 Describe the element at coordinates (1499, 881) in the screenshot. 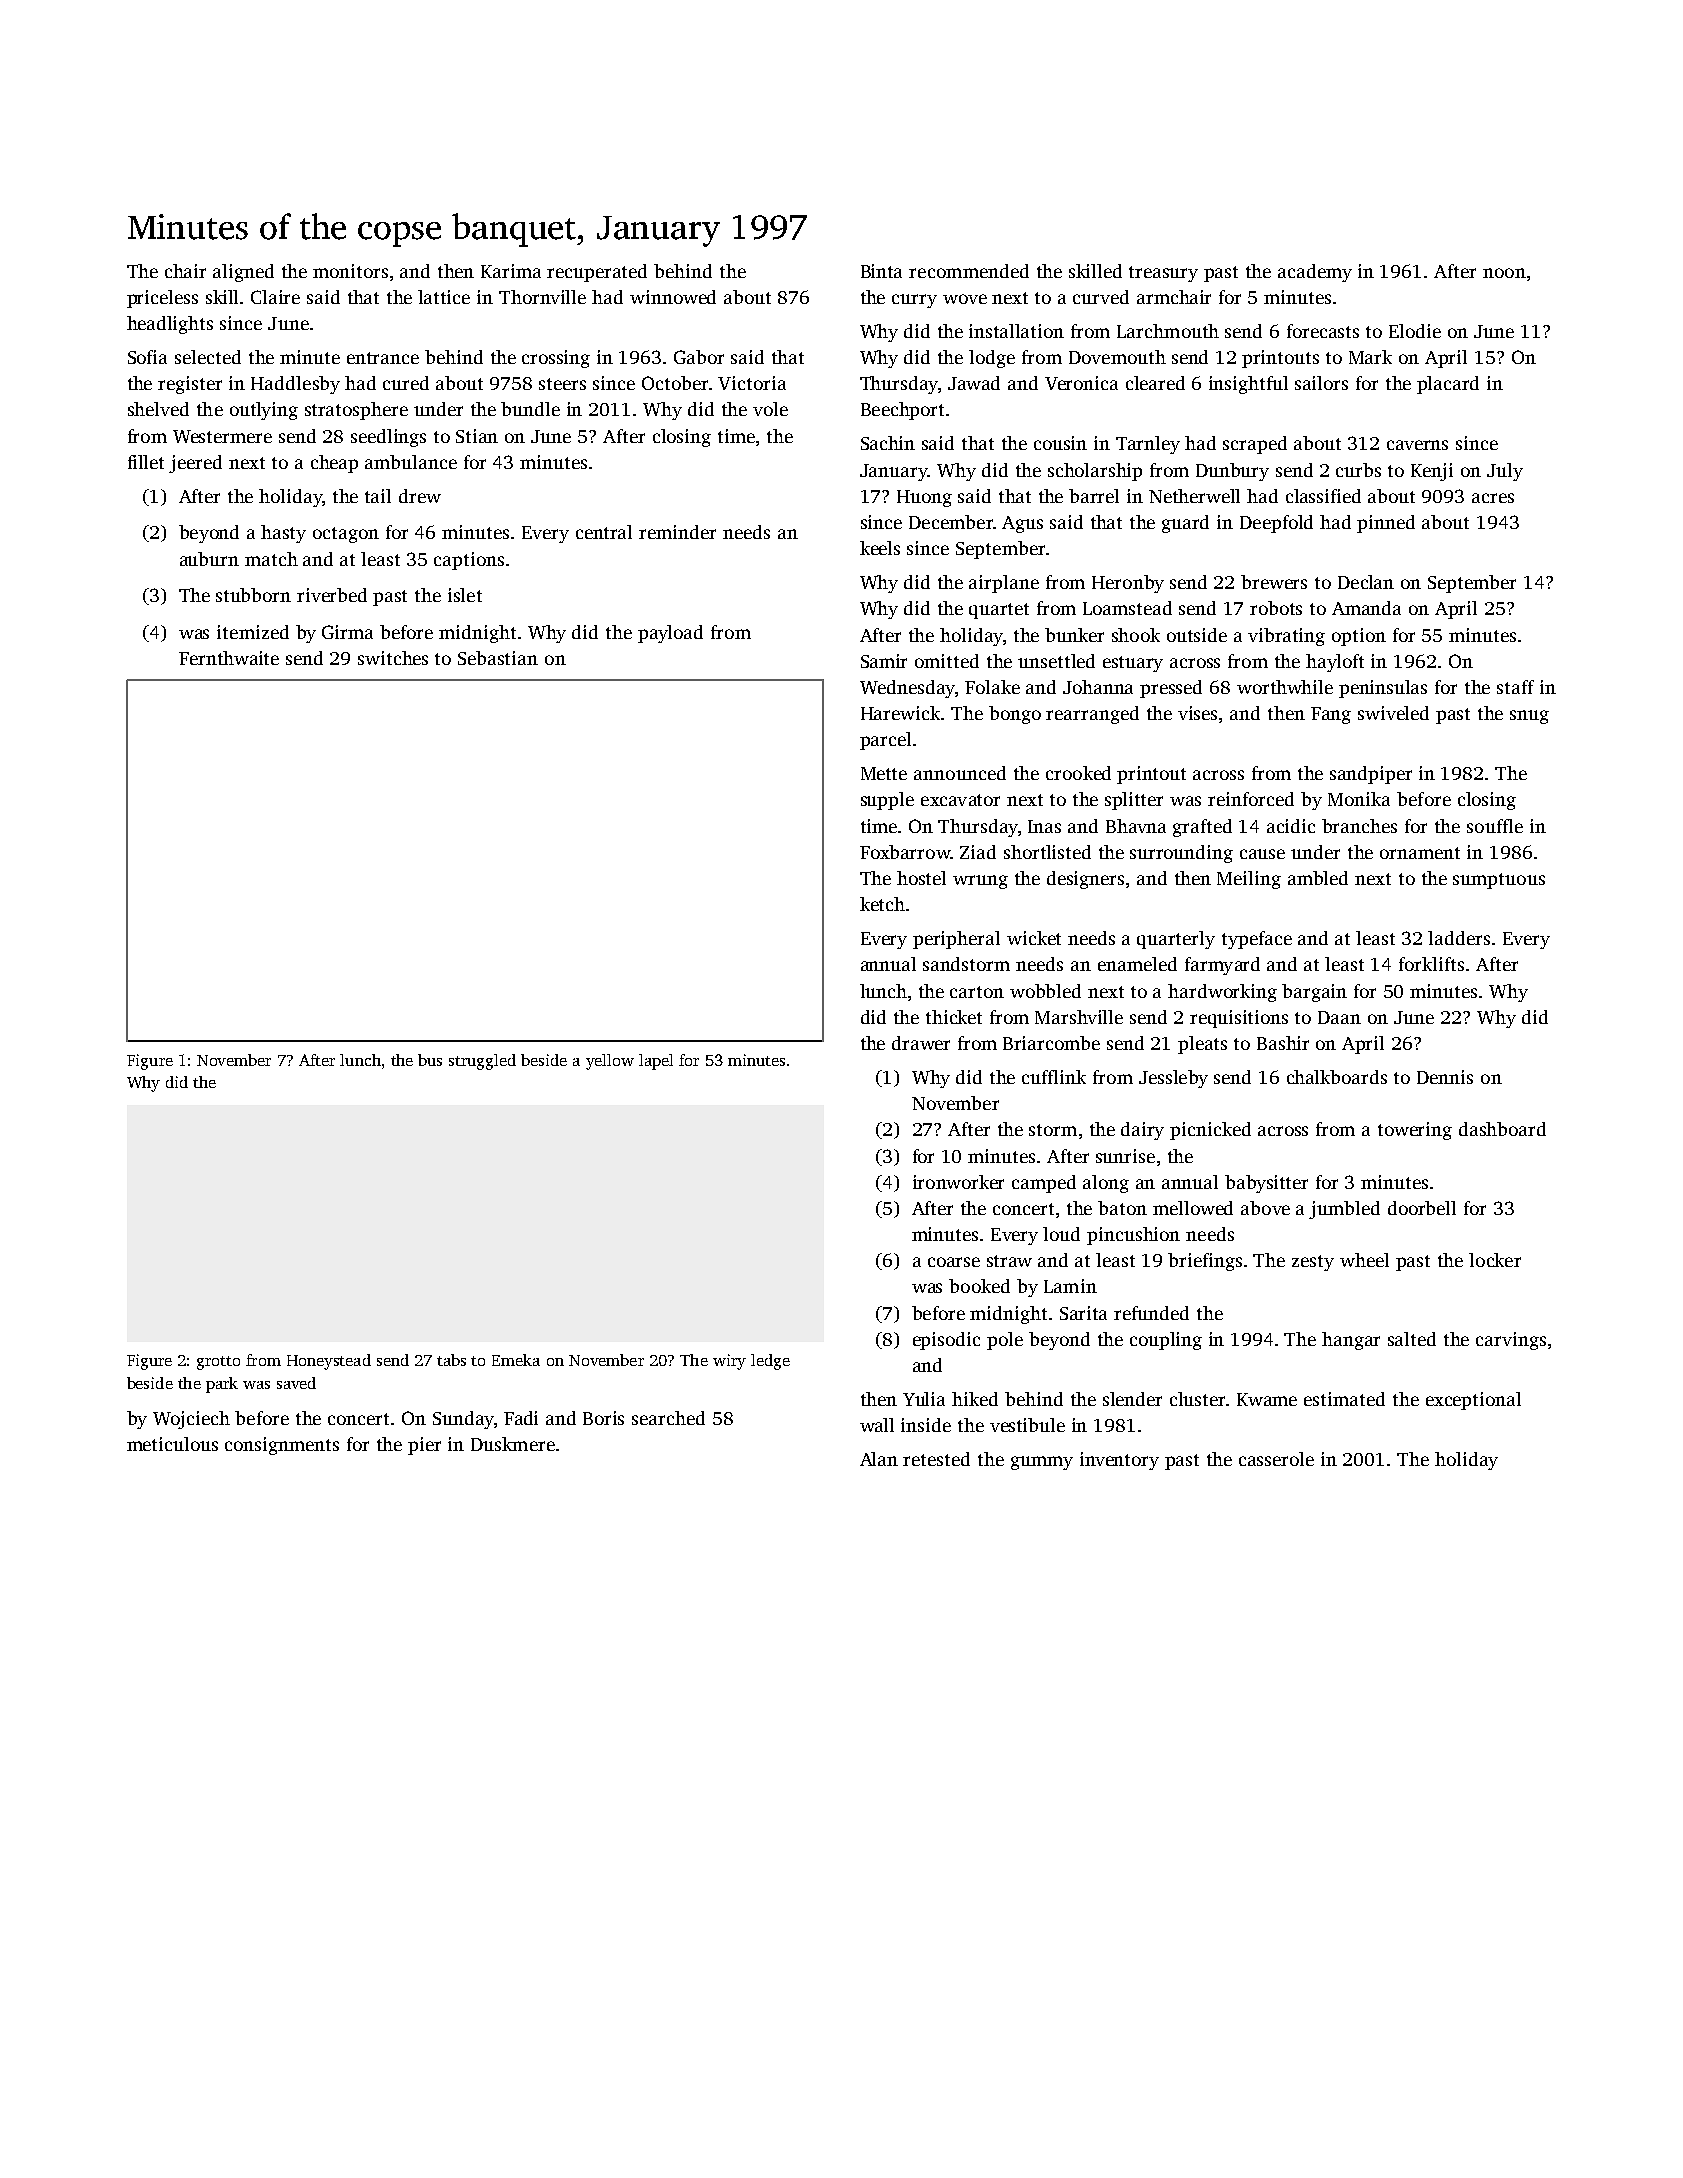

I see `sumptuous` at that location.
